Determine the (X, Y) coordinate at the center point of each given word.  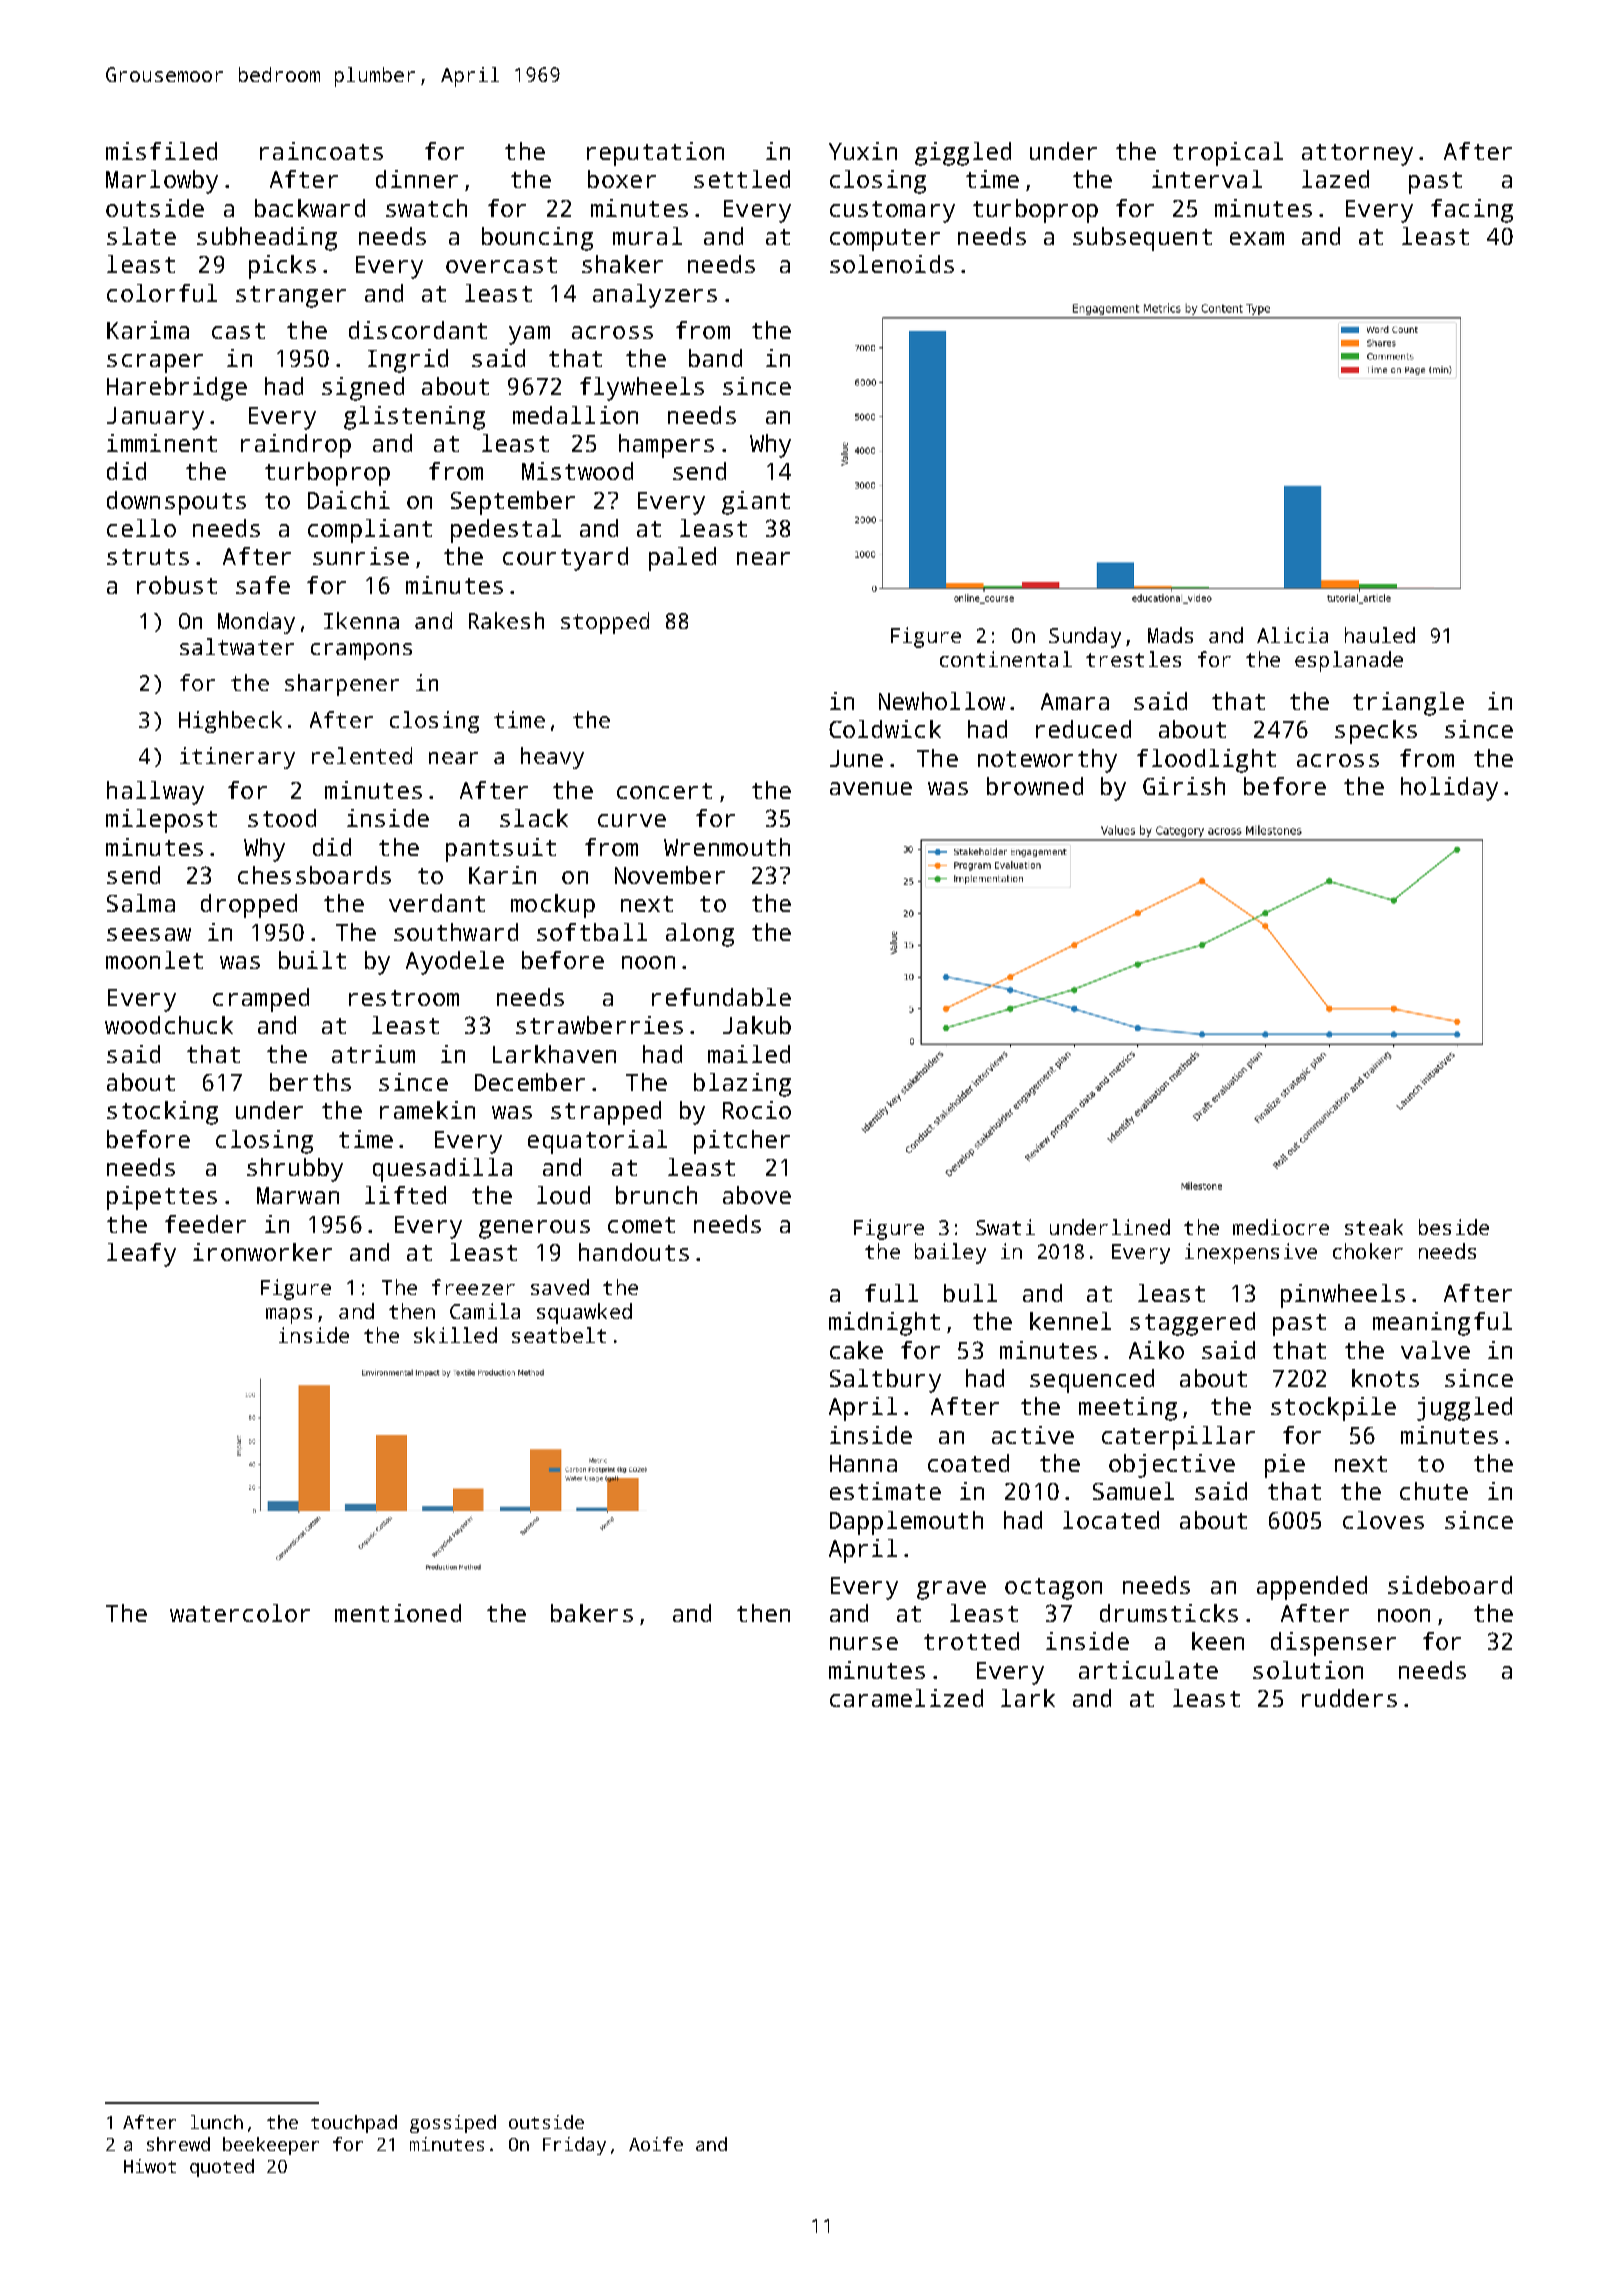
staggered (1192, 1324)
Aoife (656, 2144)
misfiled (161, 151)
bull (970, 1293)
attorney (1357, 155)
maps (289, 1316)
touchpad (354, 2124)
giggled (963, 154)
